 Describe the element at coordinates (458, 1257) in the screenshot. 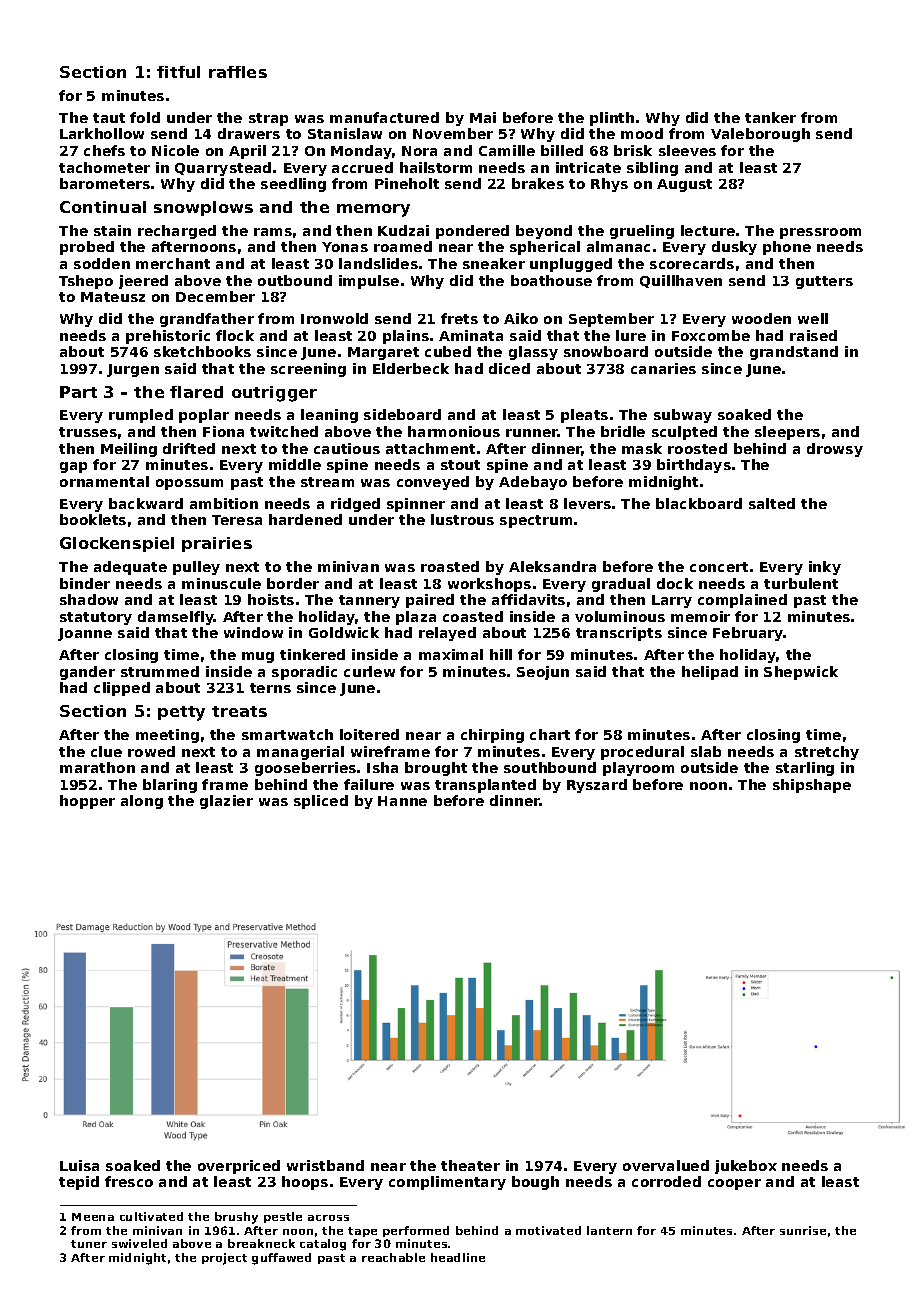

I see `headline` at that location.
